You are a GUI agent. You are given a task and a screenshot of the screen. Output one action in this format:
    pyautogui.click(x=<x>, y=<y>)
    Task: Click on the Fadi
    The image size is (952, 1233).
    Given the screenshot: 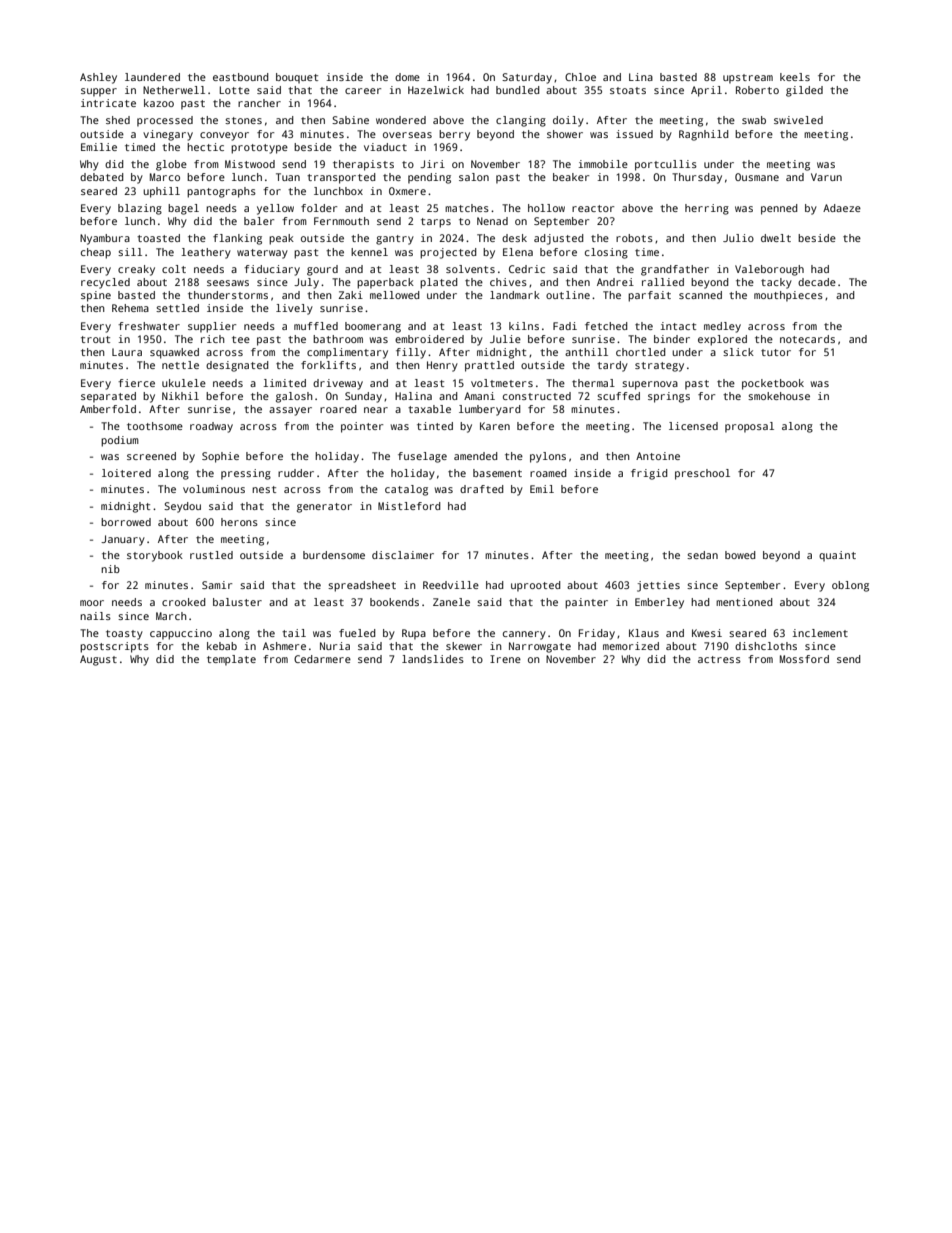 What is the action you would take?
    pyautogui.click(x=565, y=326)
